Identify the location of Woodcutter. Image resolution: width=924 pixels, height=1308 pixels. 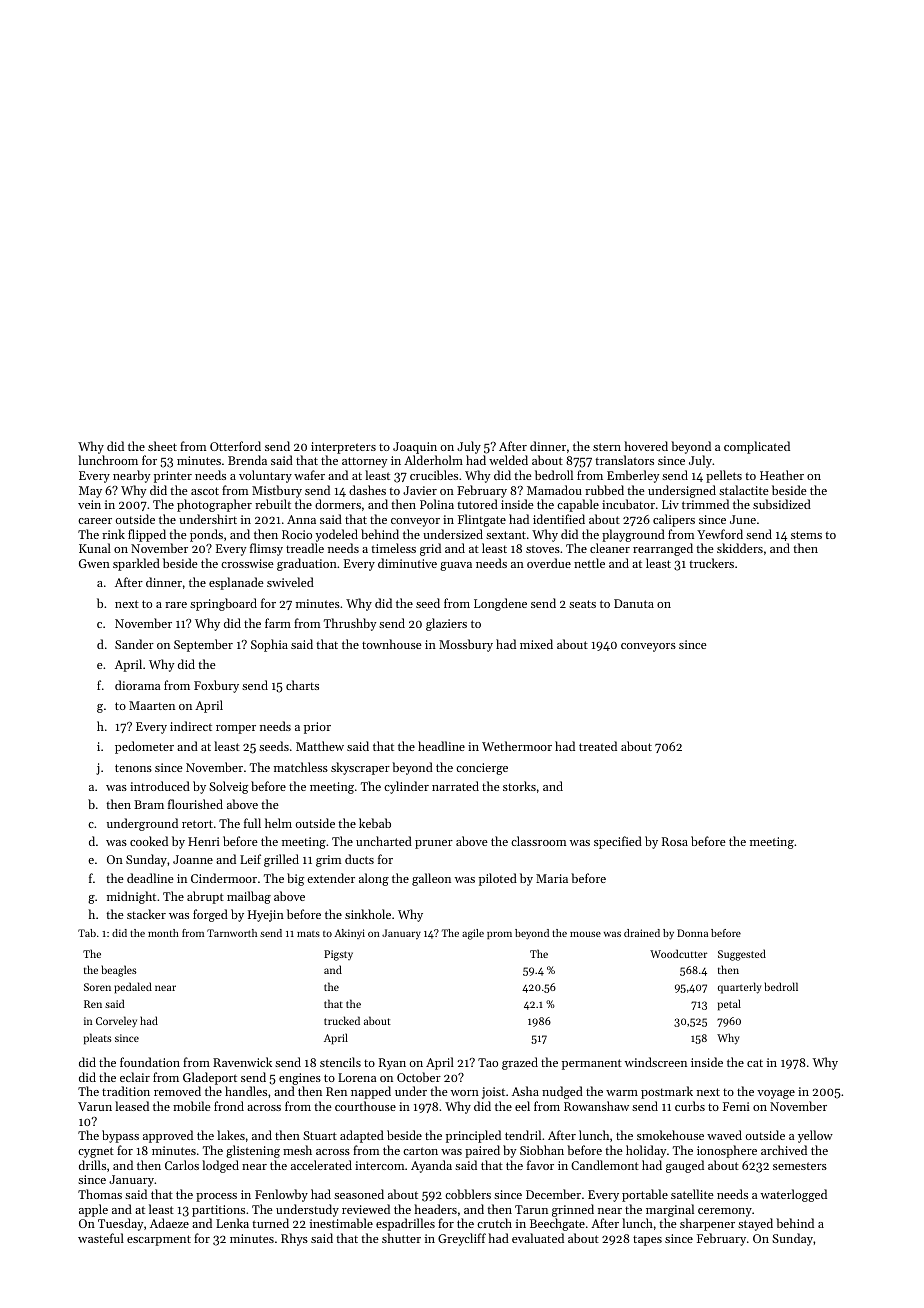
(678, 953).
